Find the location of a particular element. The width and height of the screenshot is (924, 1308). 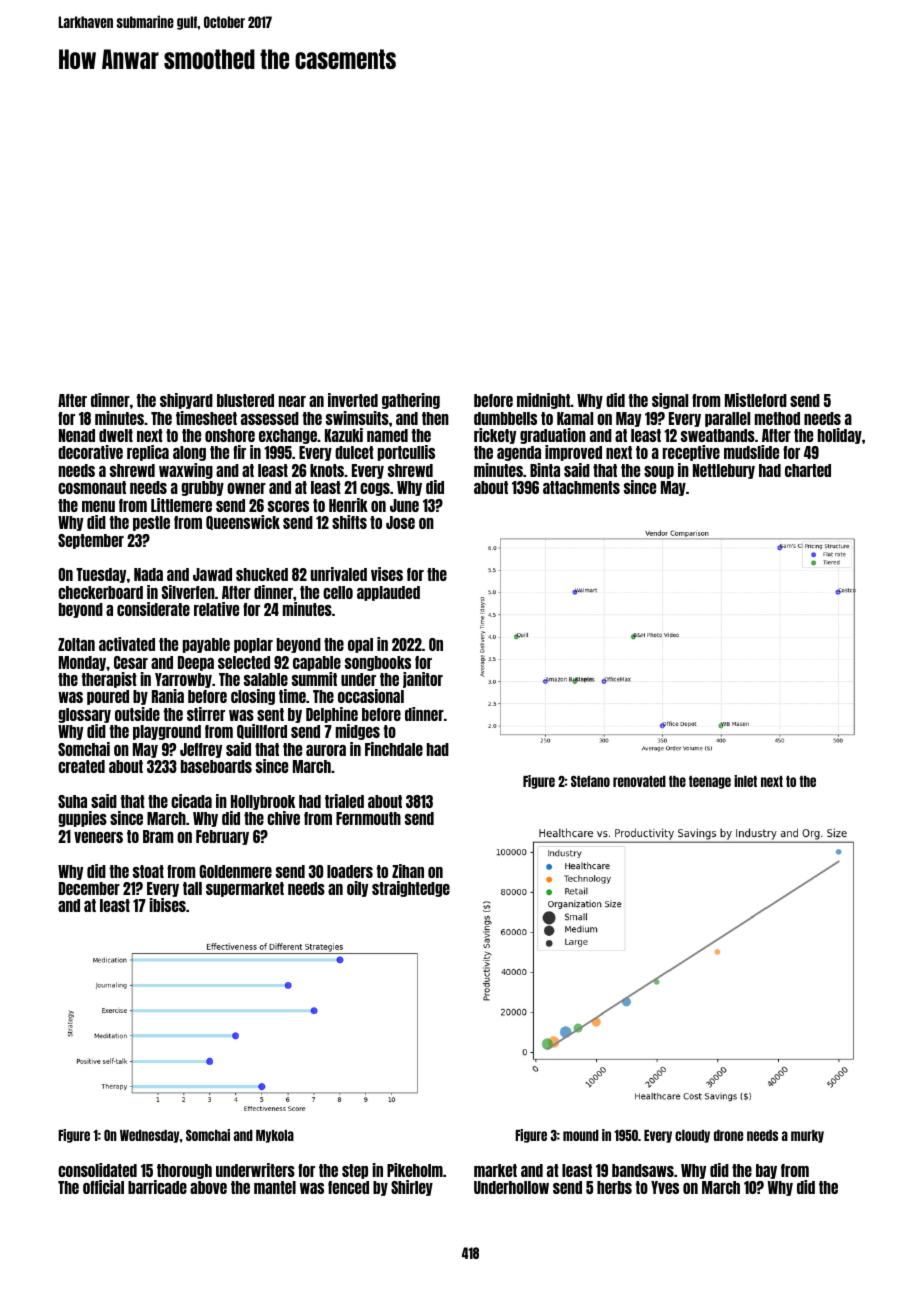

above is located at coordinates (208, 1187).
